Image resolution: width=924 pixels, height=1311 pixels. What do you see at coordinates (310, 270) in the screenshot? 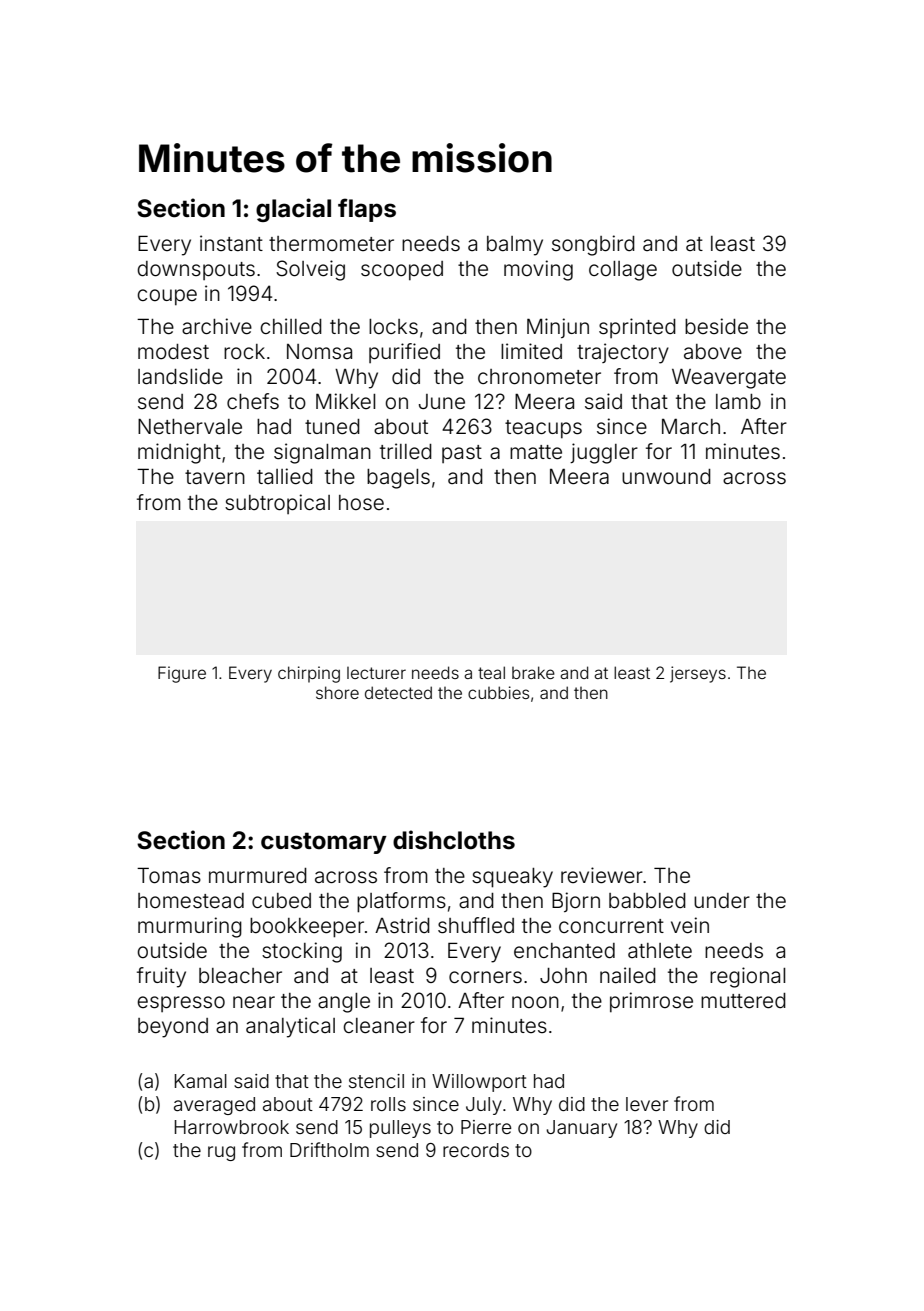
I see `Solveig` at bounding box center [310, 270].
